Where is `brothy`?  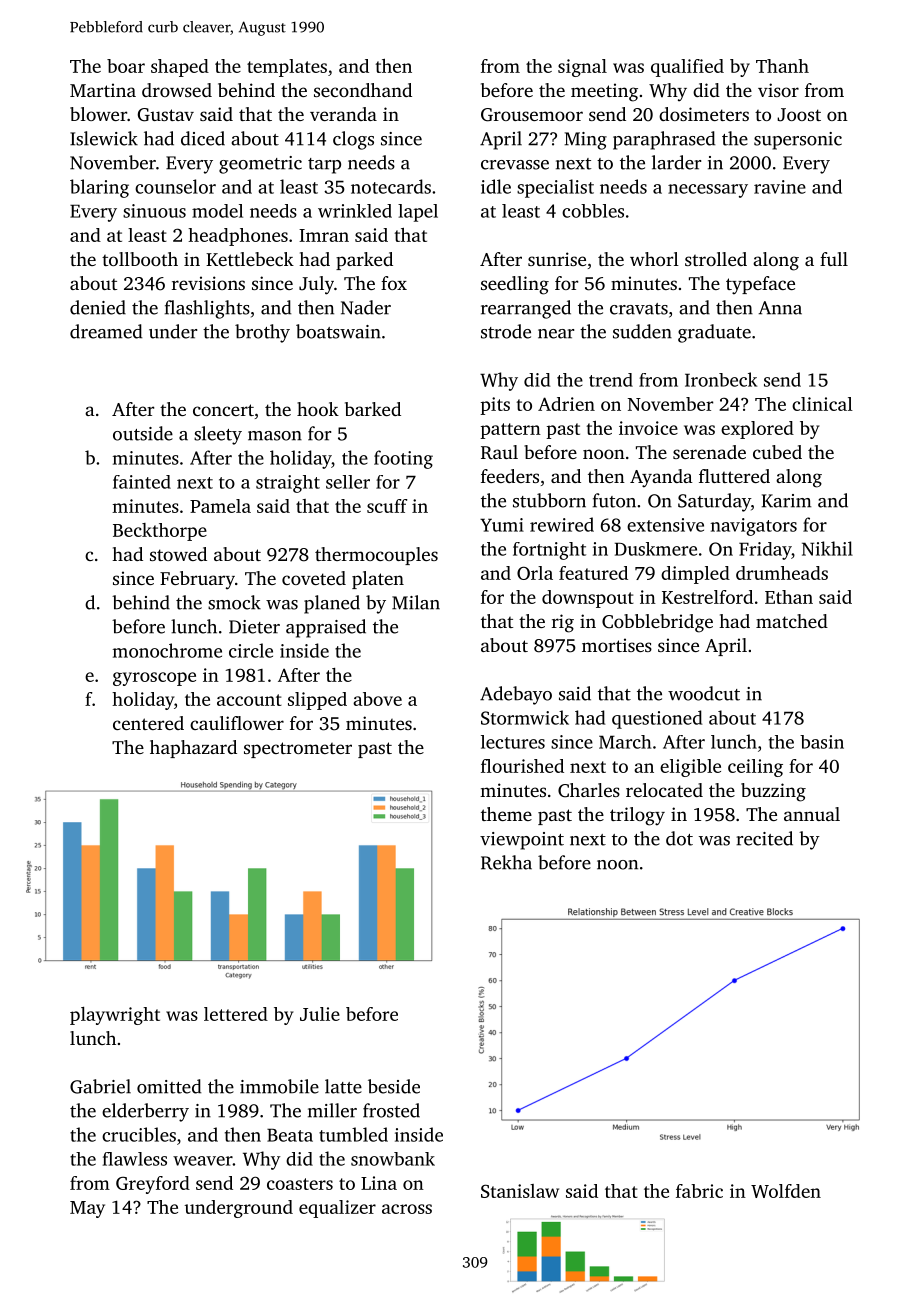 brothy is located at coordinates (262, 333).
